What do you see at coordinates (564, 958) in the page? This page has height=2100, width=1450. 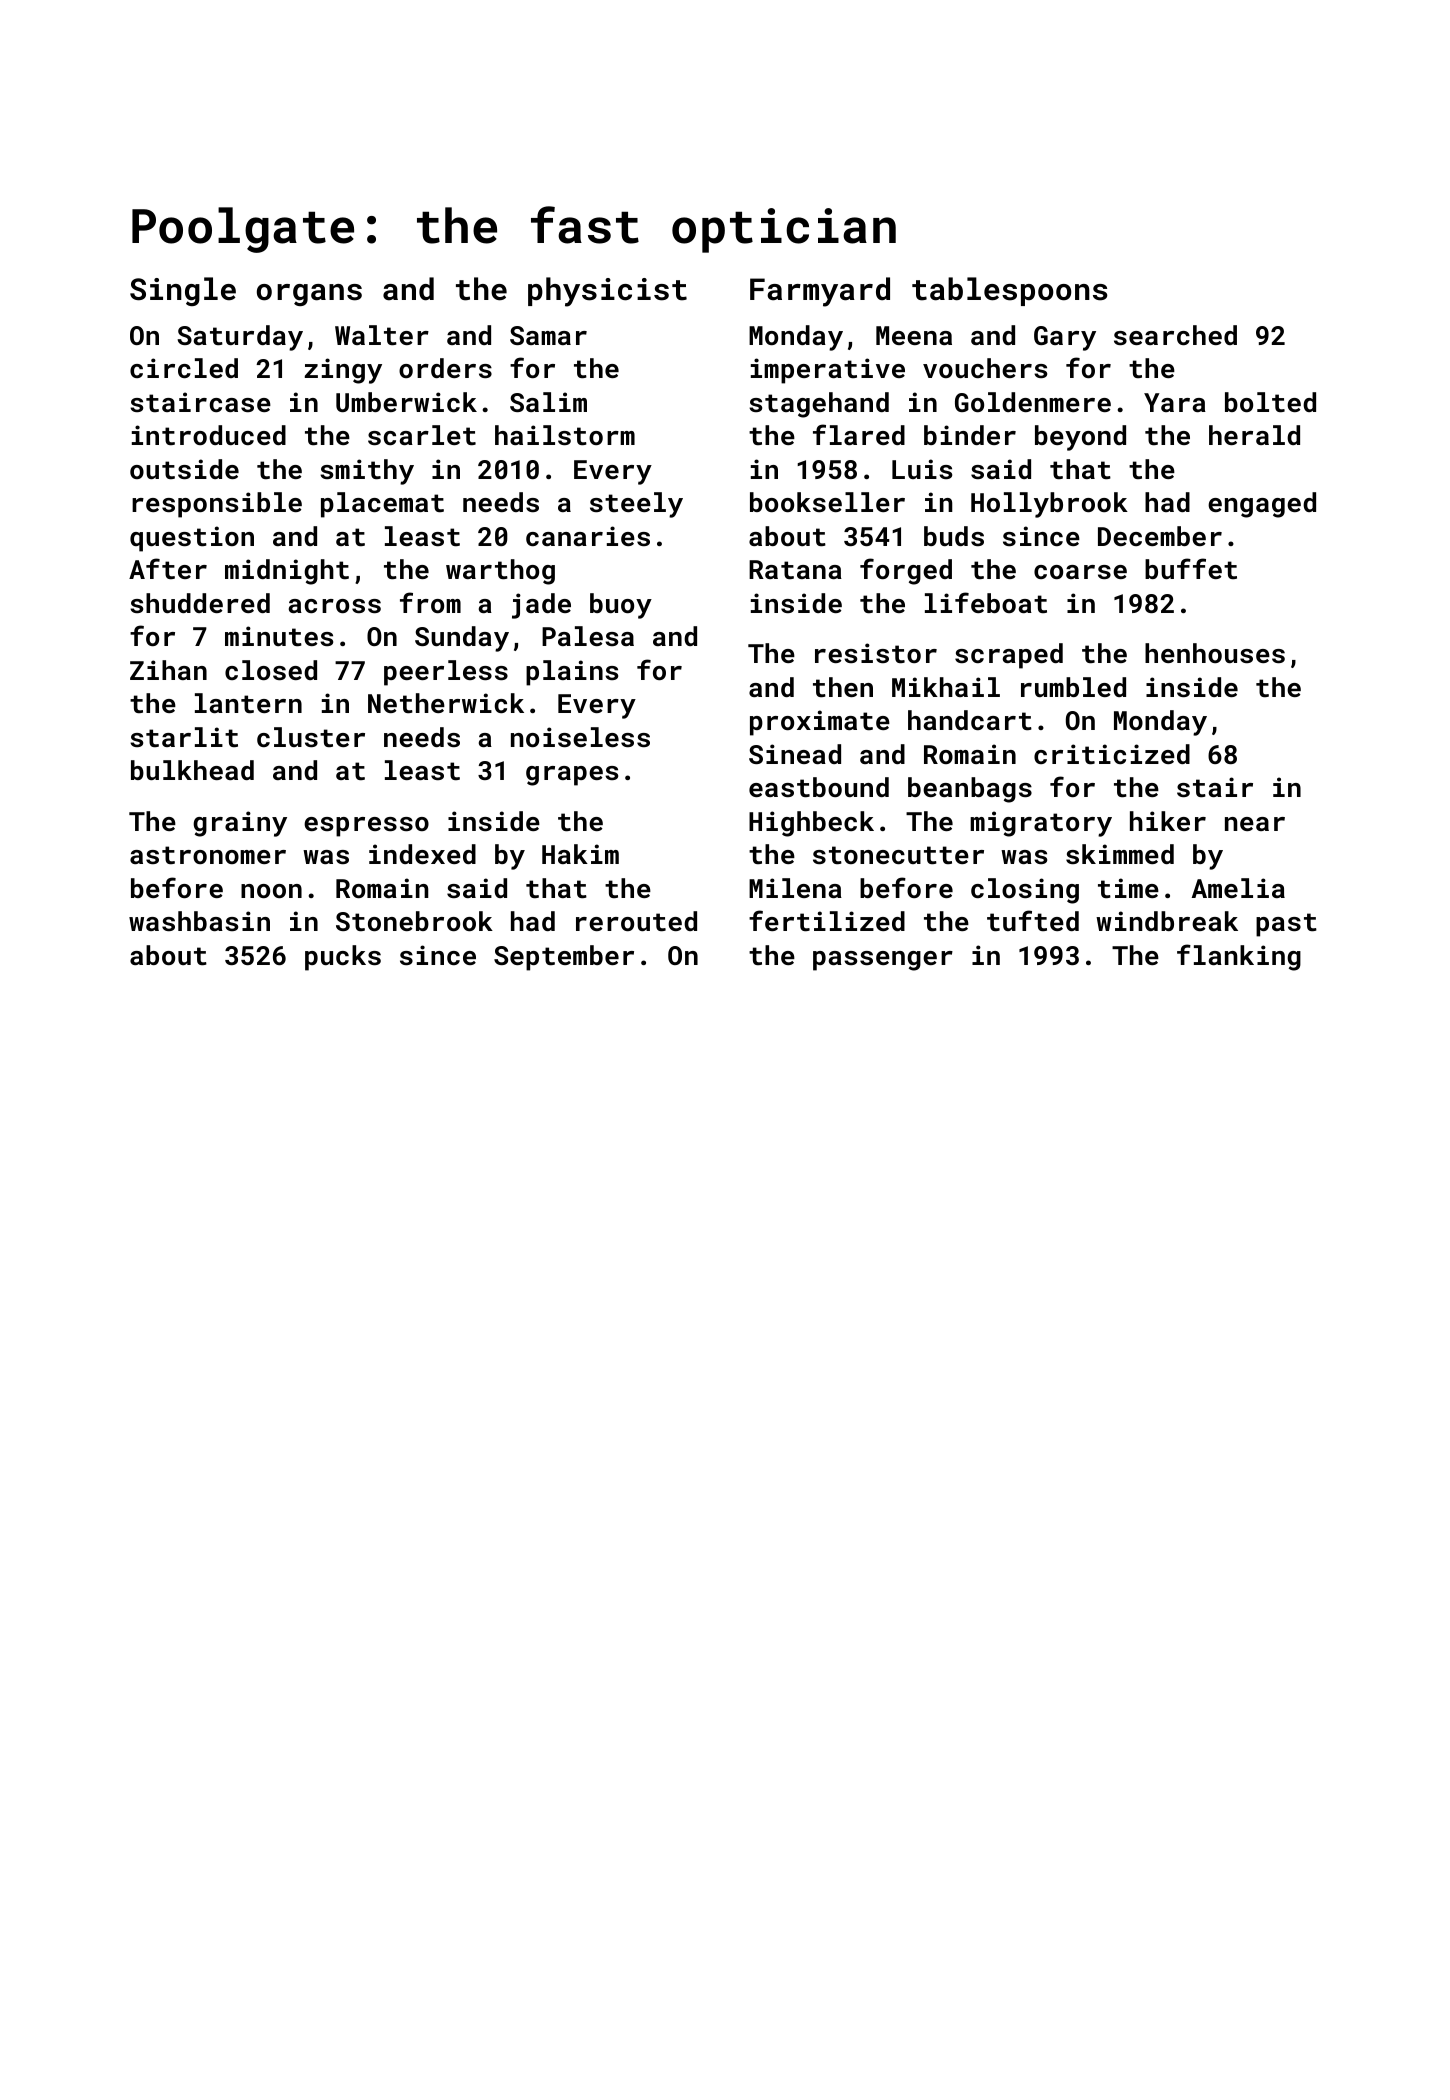 I see `September` at bounding box center [564, 958].
